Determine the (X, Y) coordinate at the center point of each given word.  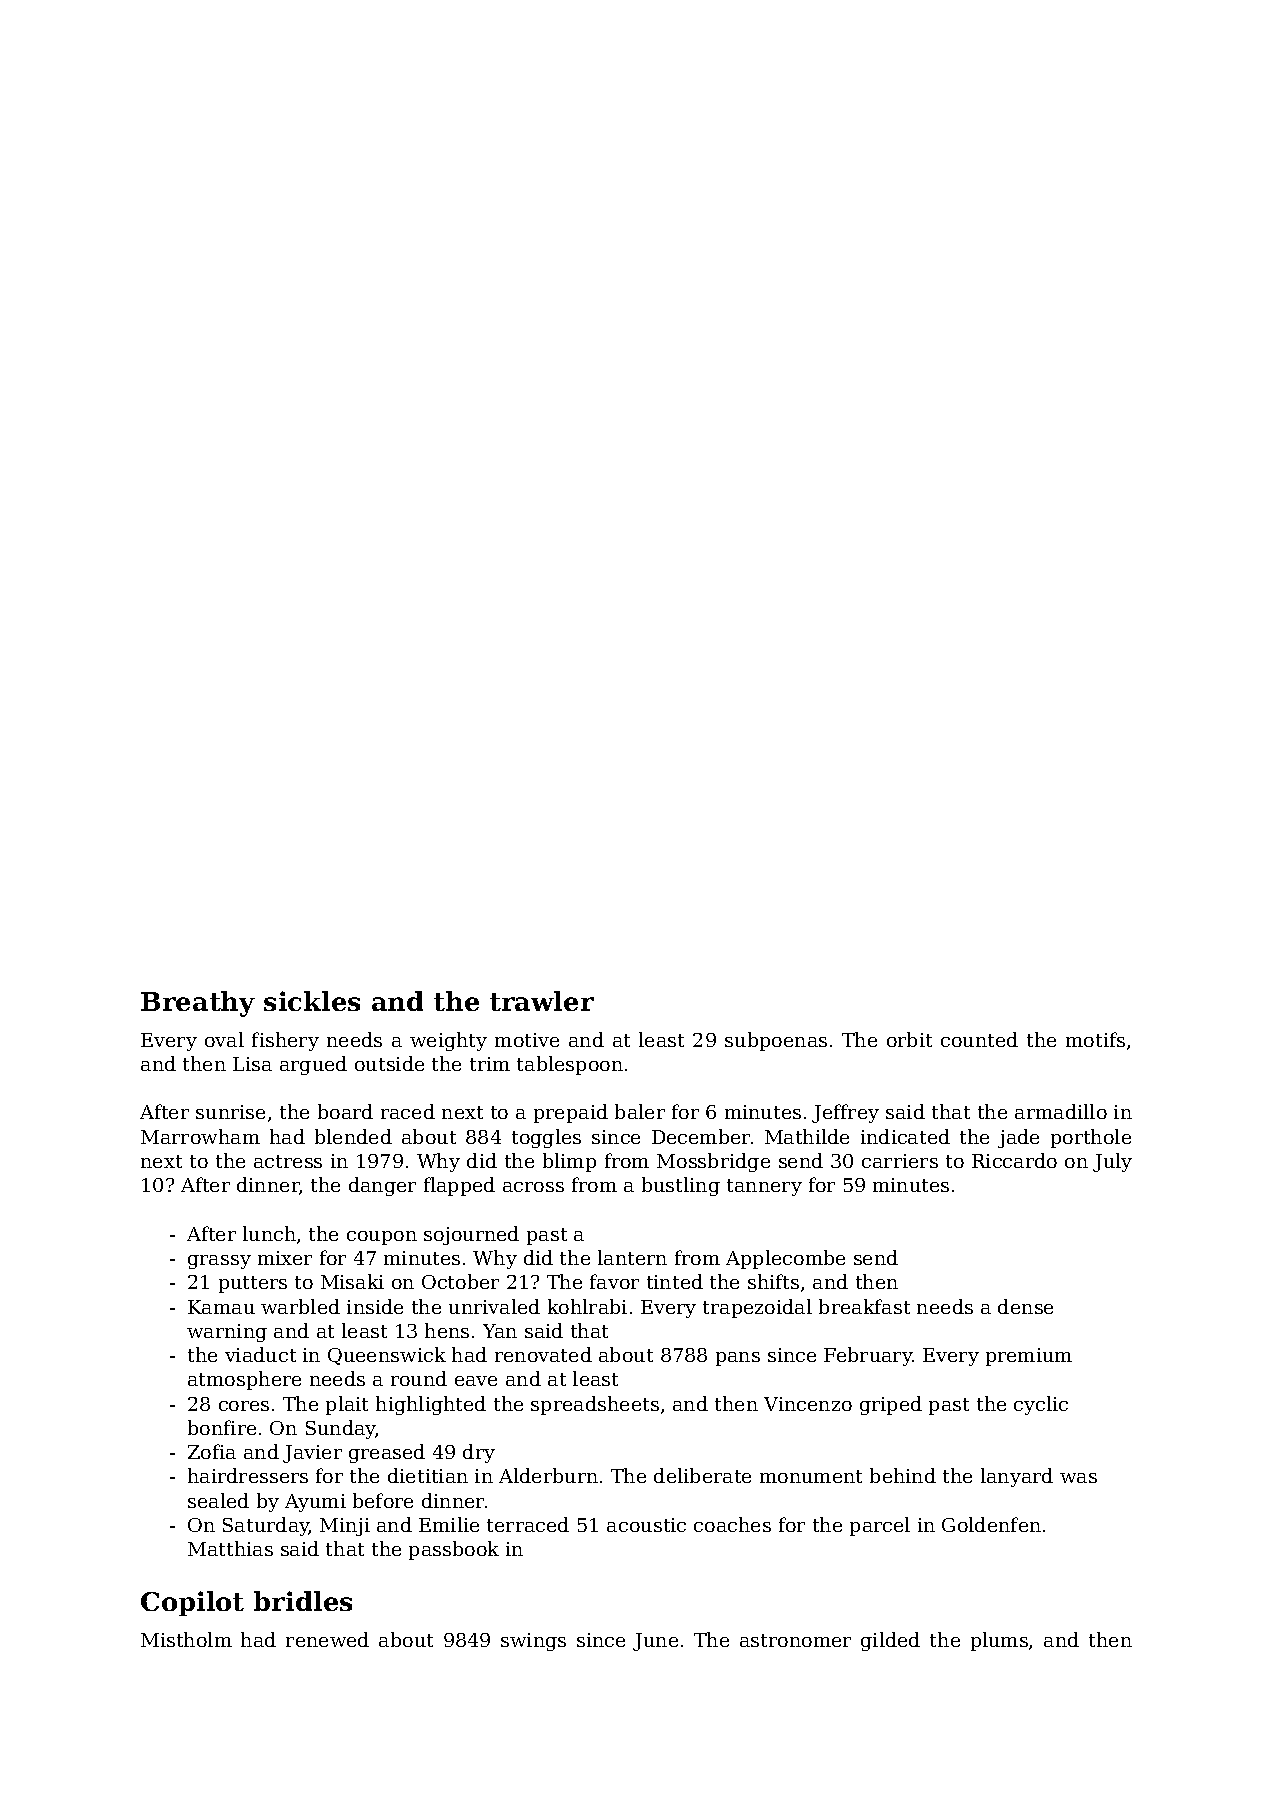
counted (979, 1039)
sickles (312, 1001)
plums (999, 1641)
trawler (542, 1001)
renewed (327, 1639)
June (655, 1642)
